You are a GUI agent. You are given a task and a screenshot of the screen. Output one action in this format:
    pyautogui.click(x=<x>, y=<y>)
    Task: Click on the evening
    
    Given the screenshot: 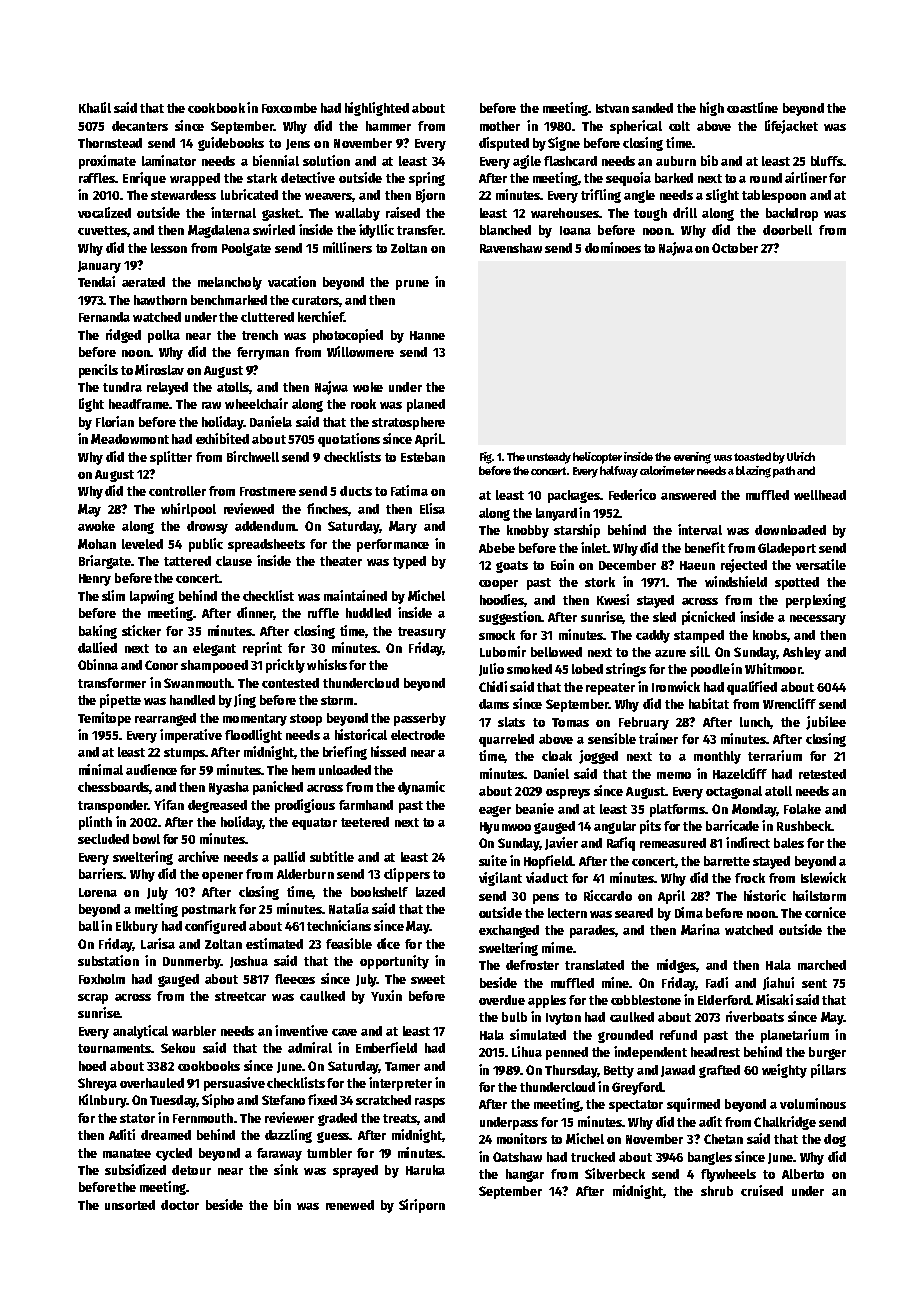 What is the action you would take?
    pyautogui.click(x=692, y=458)
